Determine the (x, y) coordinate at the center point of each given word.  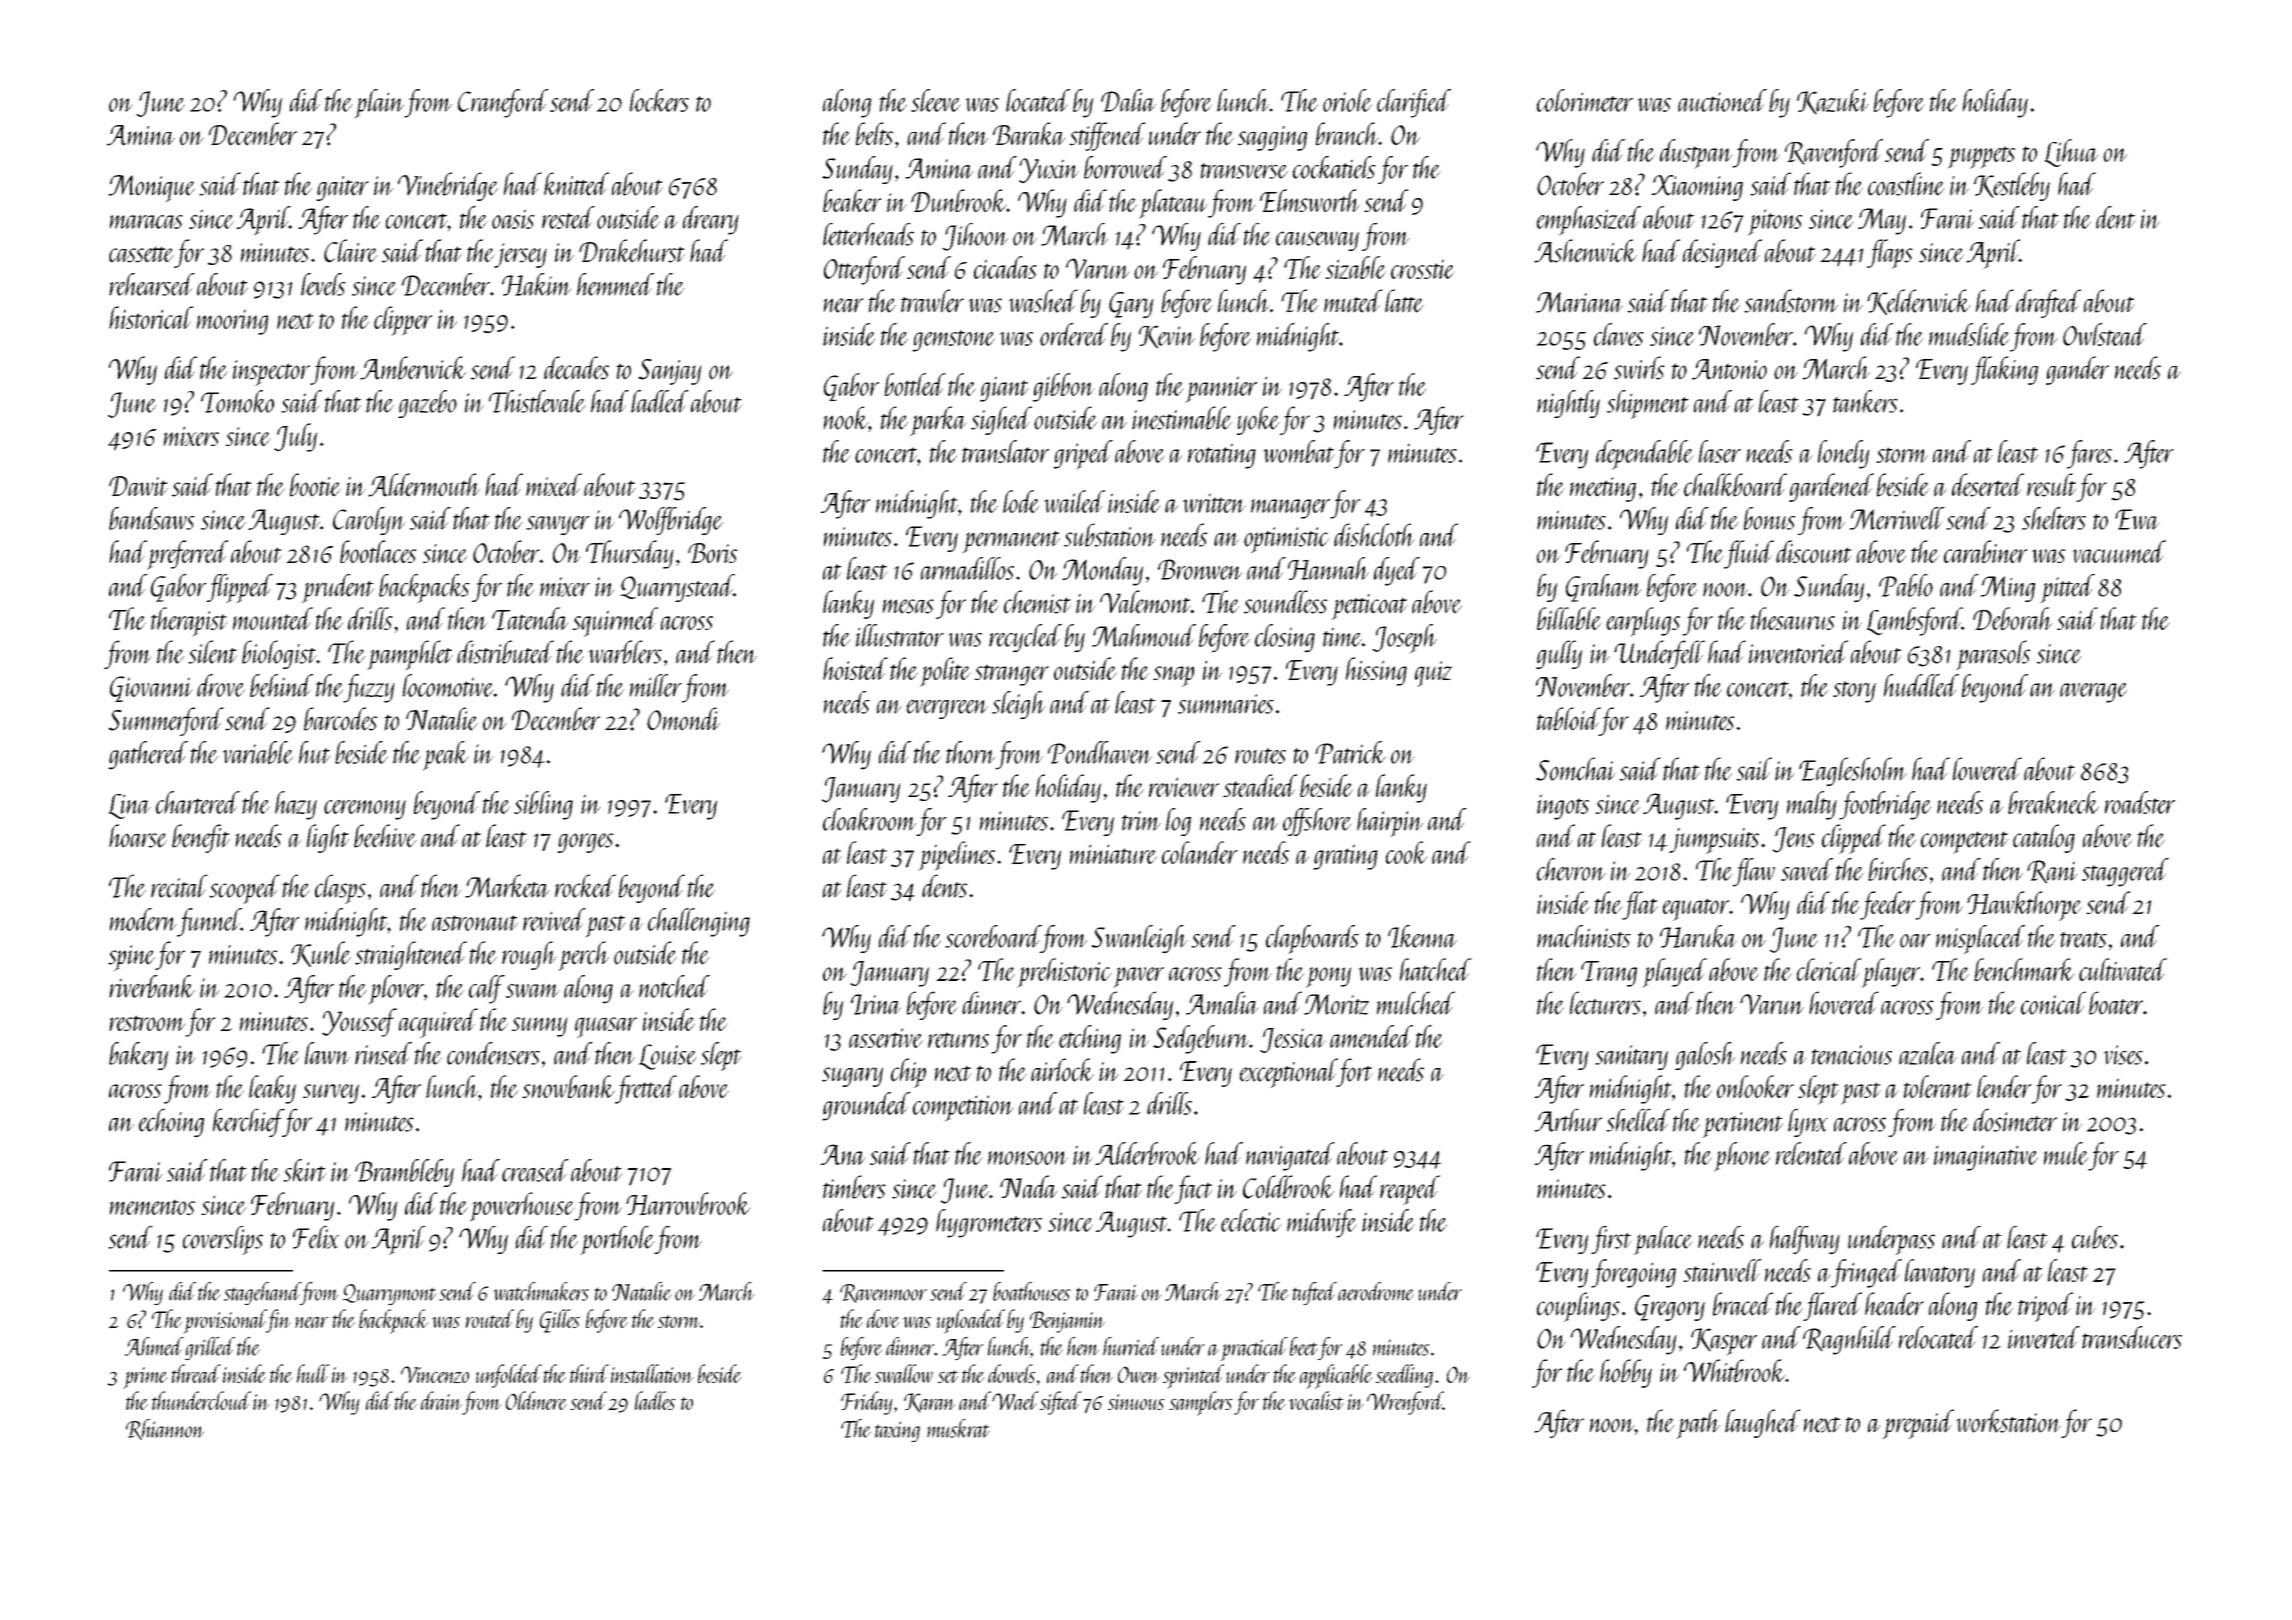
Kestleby (2012, 186)
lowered (1987, 769)
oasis (513, 219)
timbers (854, 1187)
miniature (1113, 854)
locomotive (448, 685)
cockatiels (1334, 167)
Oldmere (536, 1400)
